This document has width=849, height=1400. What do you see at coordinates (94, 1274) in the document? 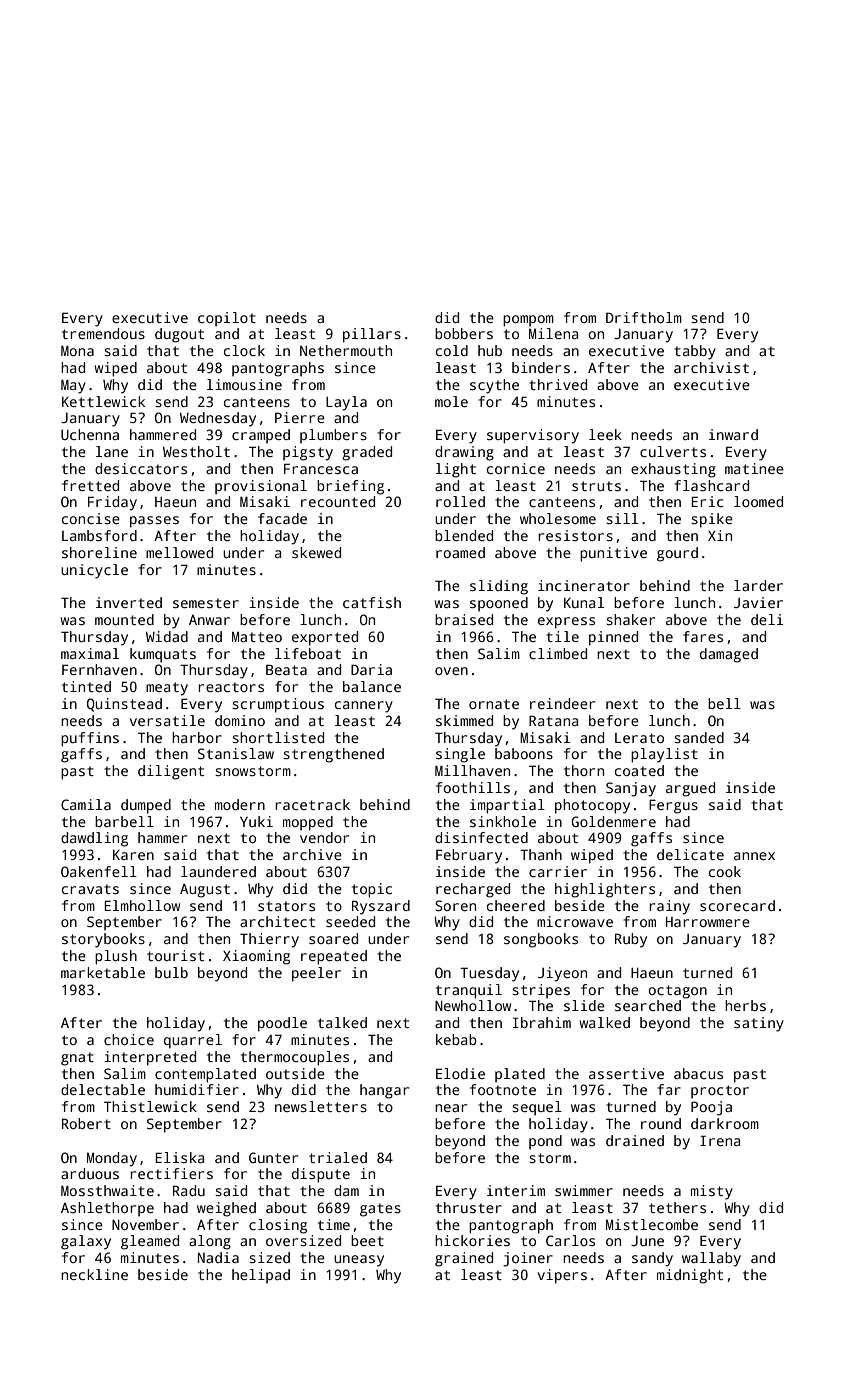
I see `neckline` at bounding box center [94, 1274].
